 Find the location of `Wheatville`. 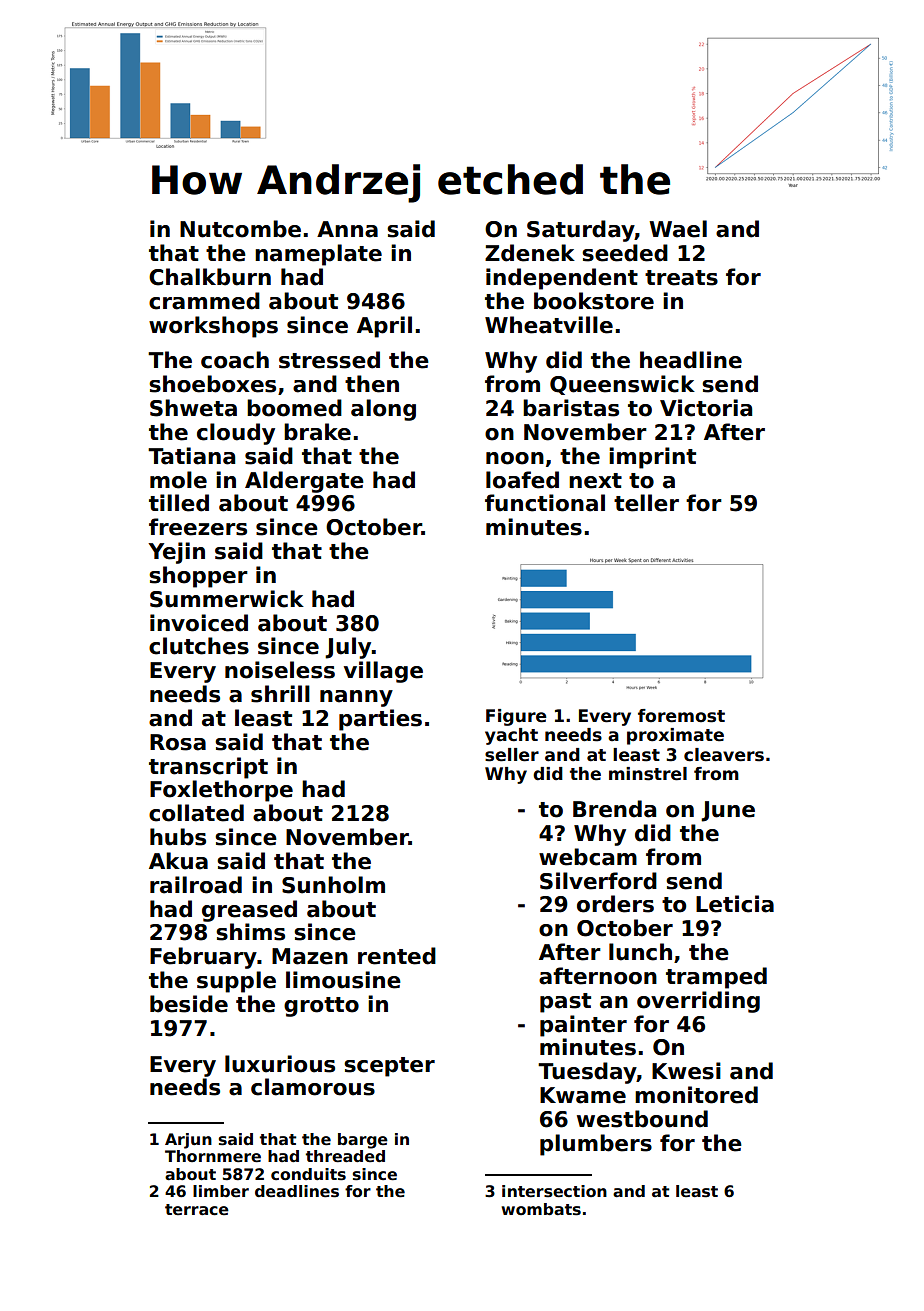

Wheatville is located at coordinates (549, 325).
